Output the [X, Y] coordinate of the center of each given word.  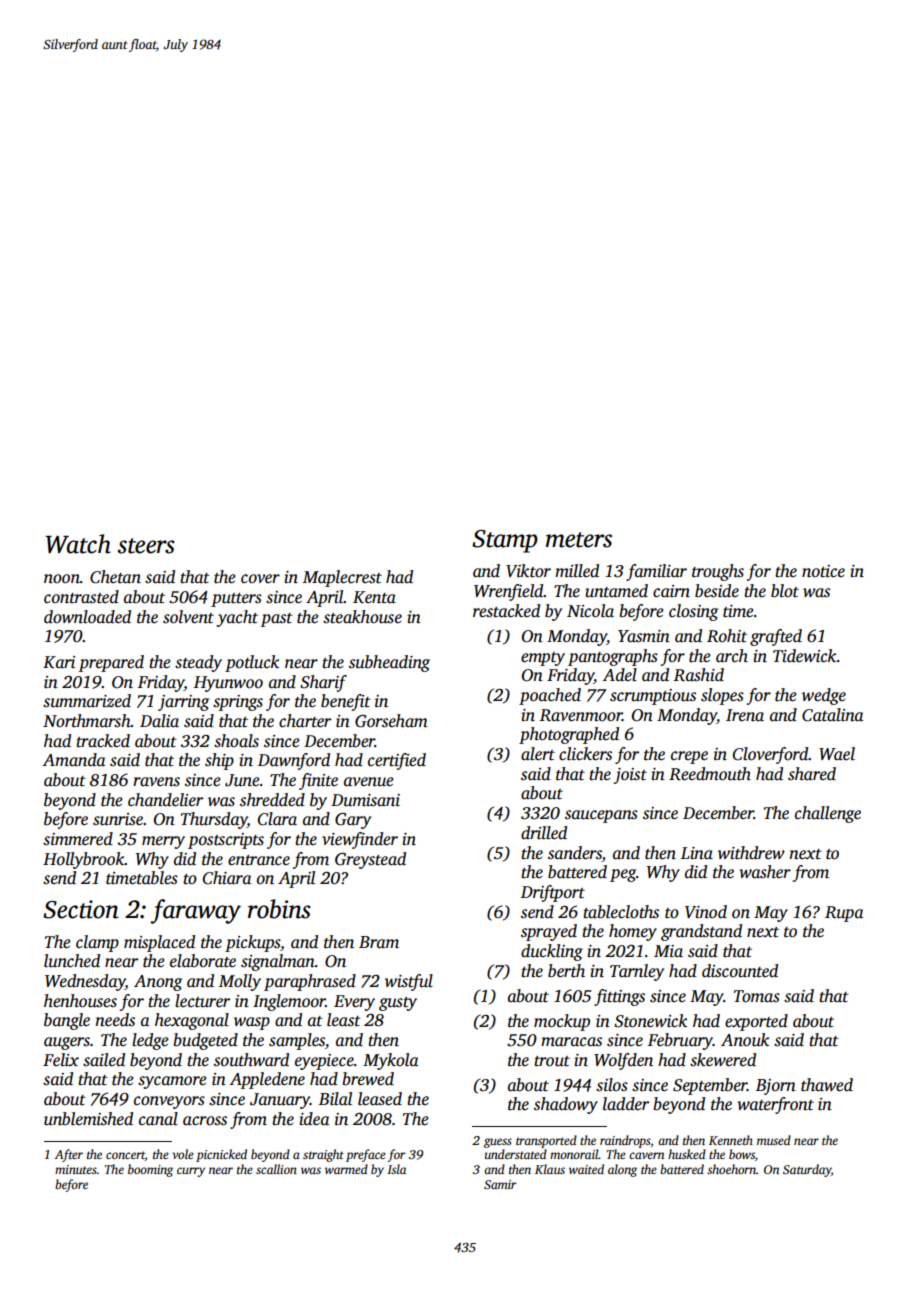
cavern [646, 1155]
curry [191, 1172]
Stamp [505, 541]
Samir [500, 1184]
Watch [78, 544]
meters [579, 540]
